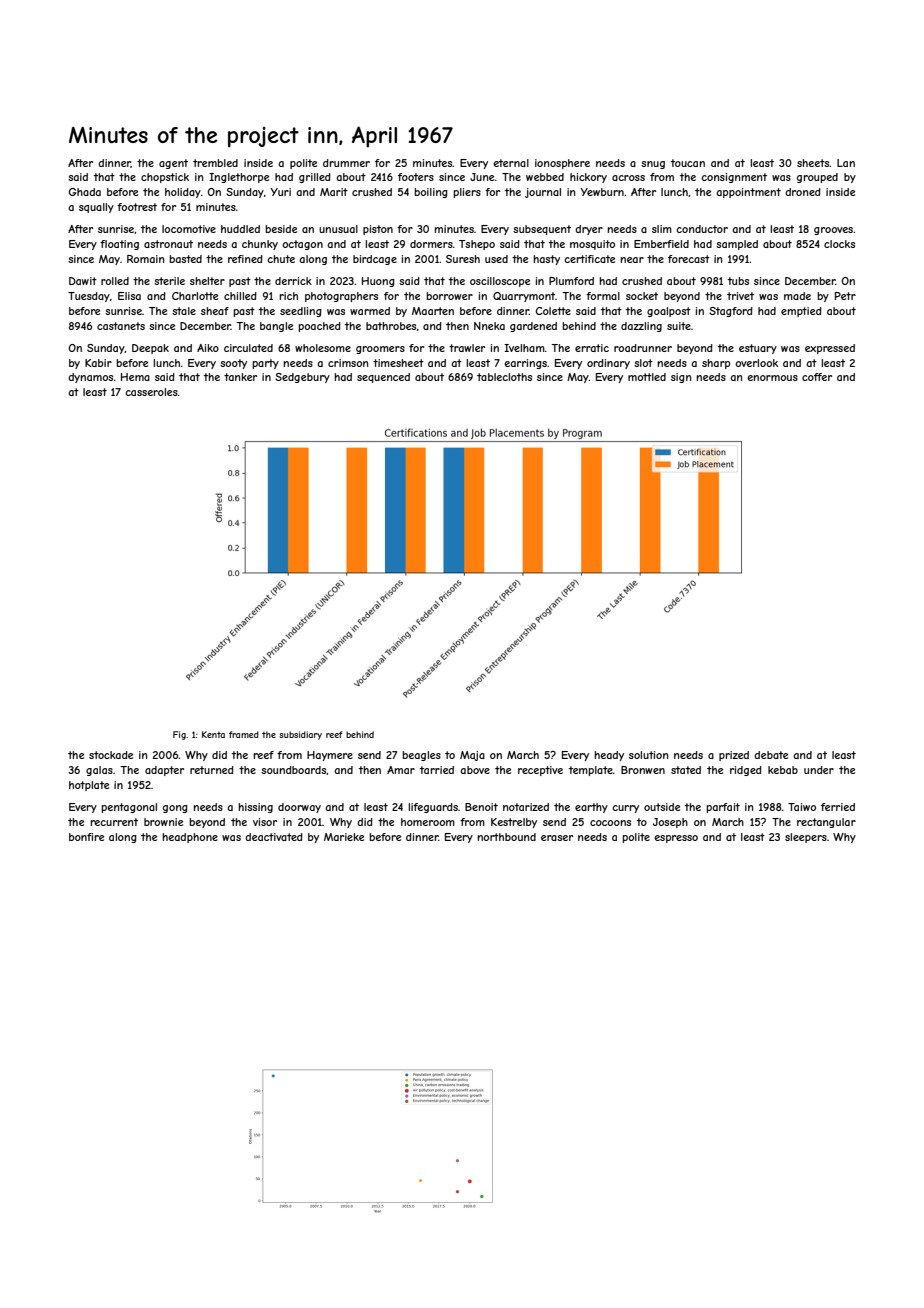  What do you see at coordinates (647, 377) in the image?
I see `mottled` at bounding box center [647, 377].
